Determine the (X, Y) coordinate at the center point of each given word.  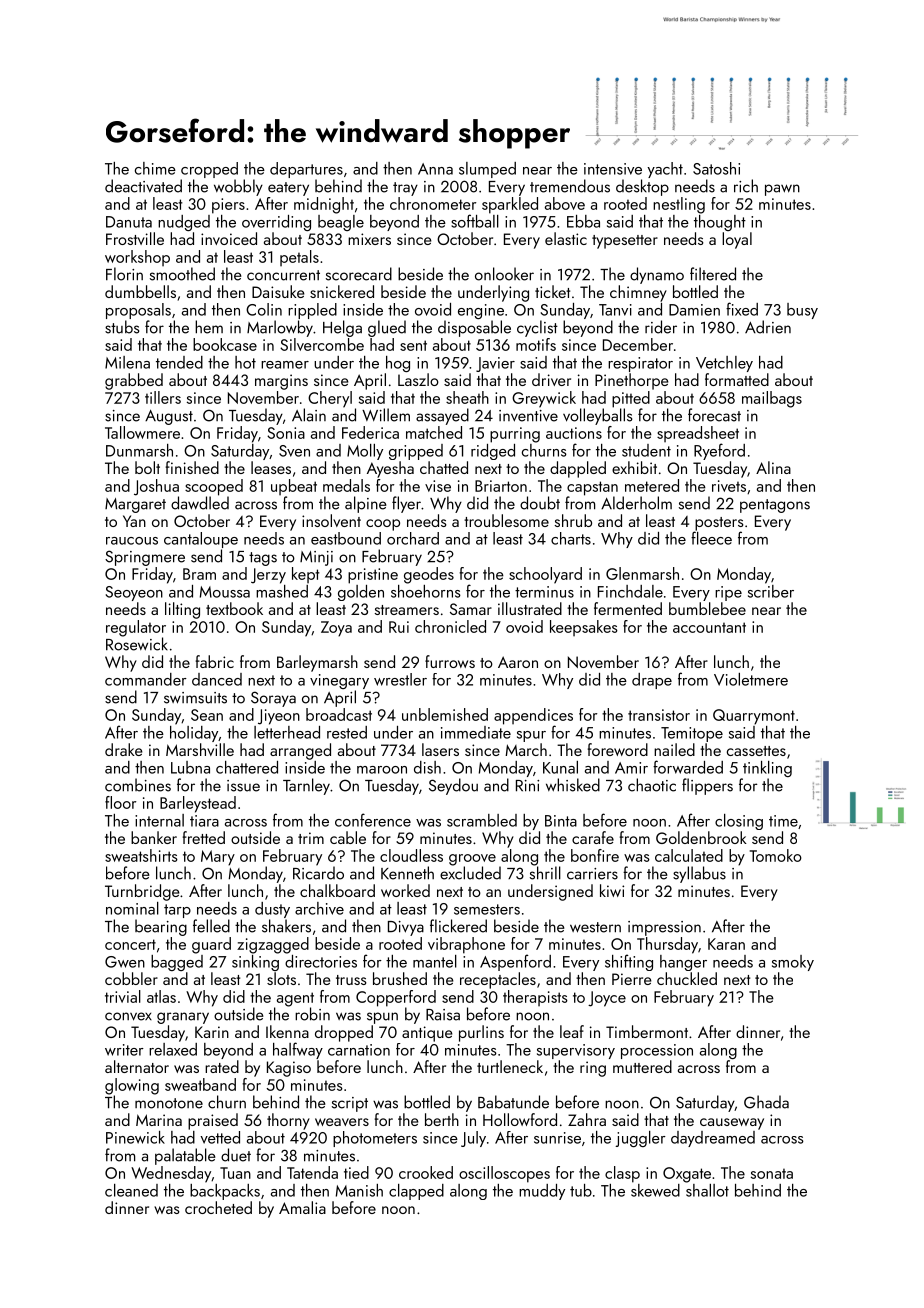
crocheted (218, 1207)
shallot (707, 1190)
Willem (386, 415)
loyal (737, 240)
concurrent (283, 275)
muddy (542, 1192)
